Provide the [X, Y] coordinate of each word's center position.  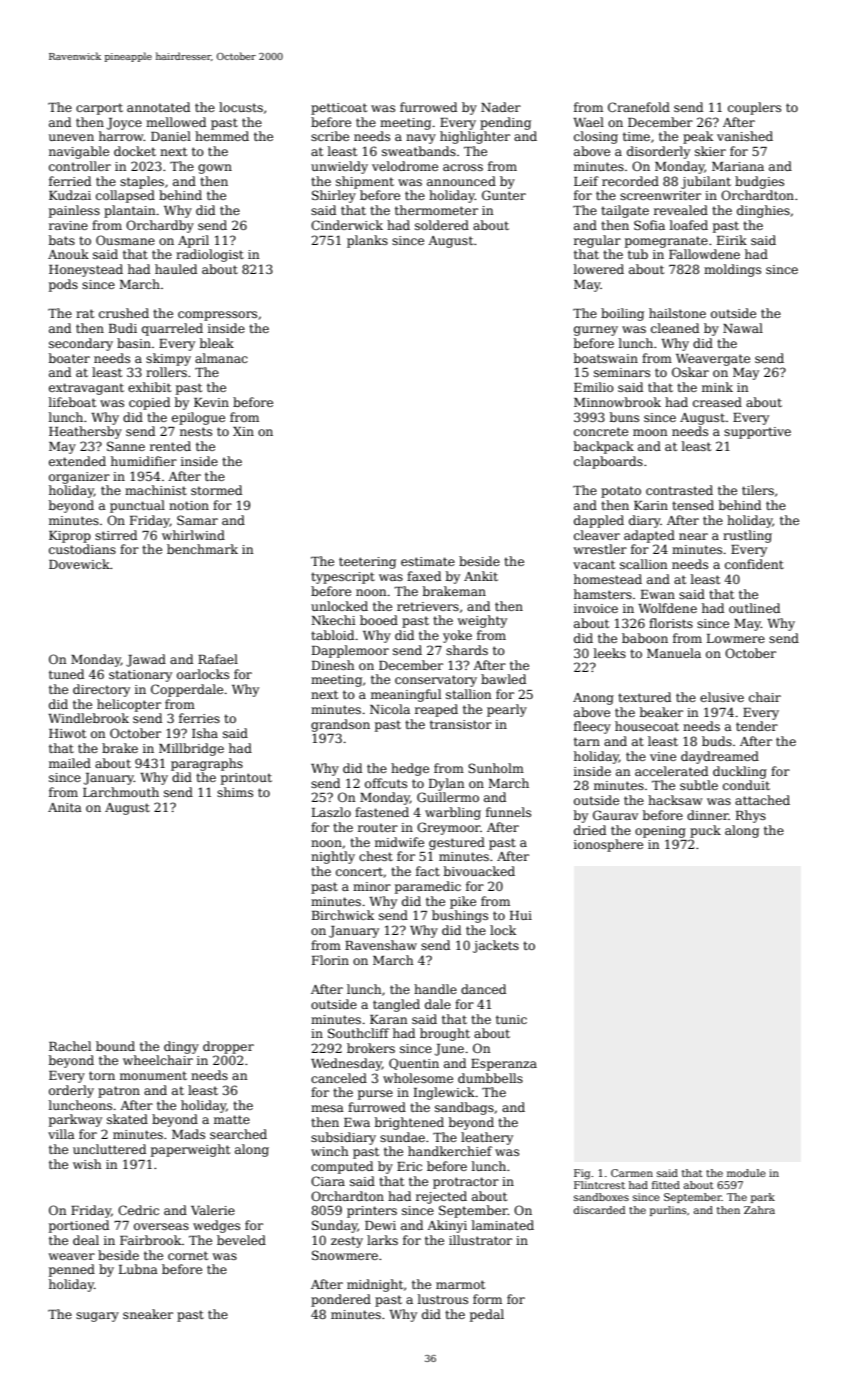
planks [367, 241]
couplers [754, 108]
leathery [487, 1138]
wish [87, 1164]
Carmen [632, 1173]
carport [99, 109]
